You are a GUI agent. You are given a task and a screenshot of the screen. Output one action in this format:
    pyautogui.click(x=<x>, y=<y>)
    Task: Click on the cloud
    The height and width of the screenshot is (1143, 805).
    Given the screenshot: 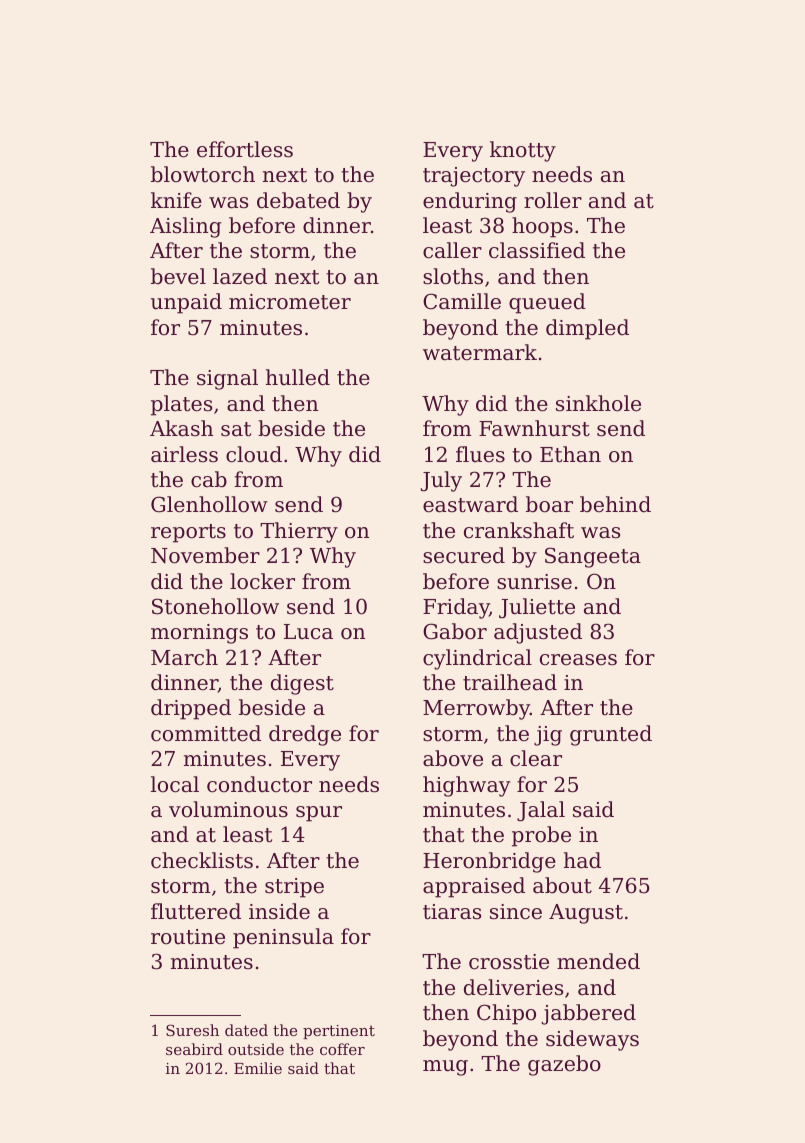 What is the action you would take?
    pyautogui.click(x=254, y=454)
